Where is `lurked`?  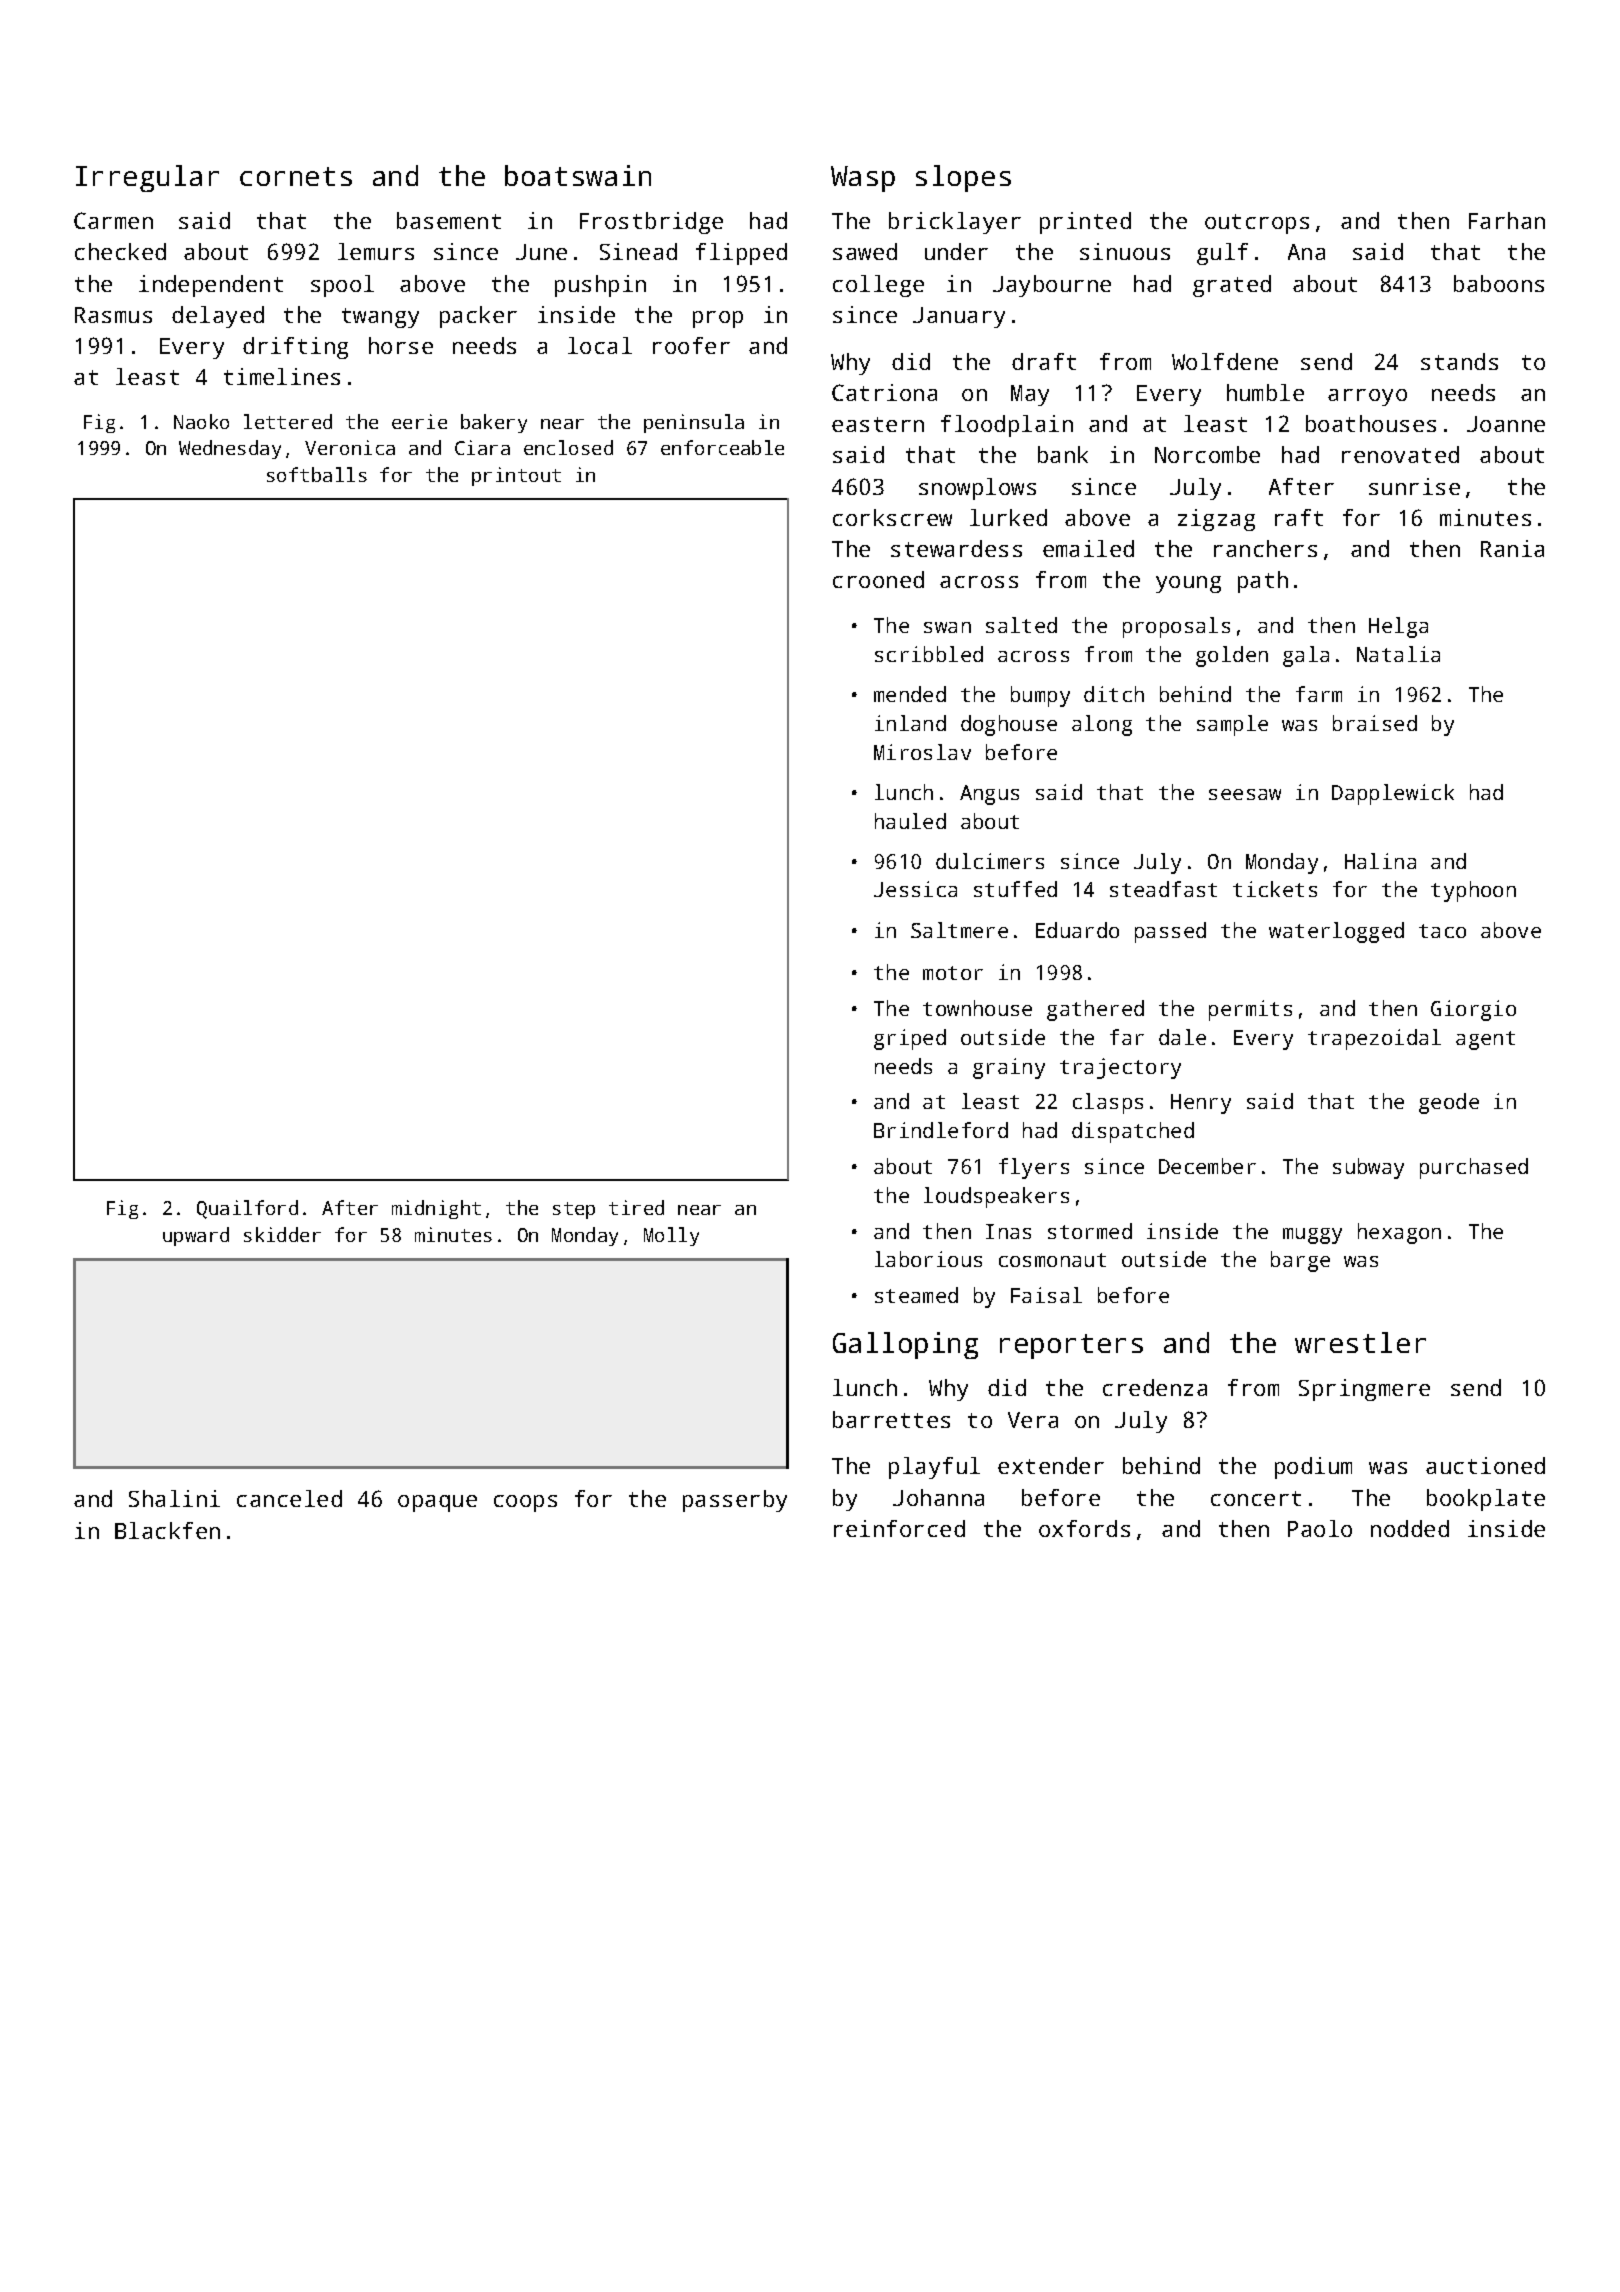 lurked is located at coordinates (1008, 517).
